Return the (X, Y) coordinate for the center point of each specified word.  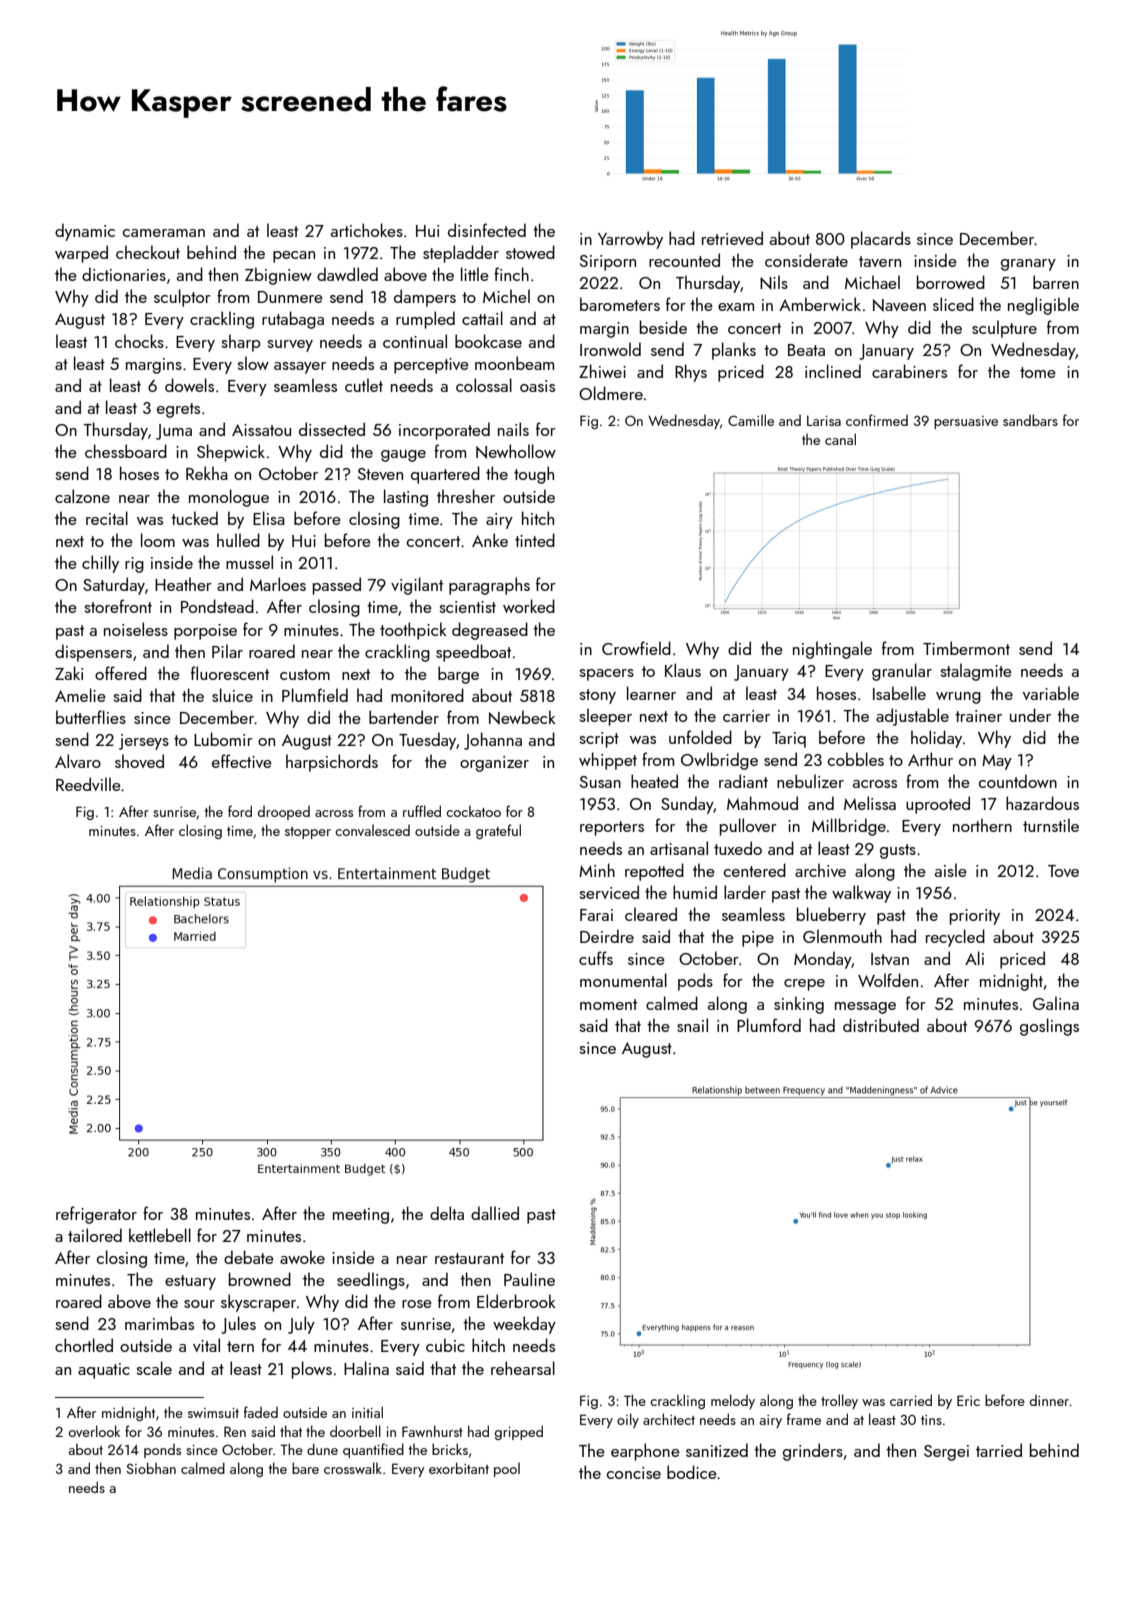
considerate (806, 260)
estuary (190, 1282)
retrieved (732, 238)
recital (107, 518)
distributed (881, 1025)
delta (447, 1213)
